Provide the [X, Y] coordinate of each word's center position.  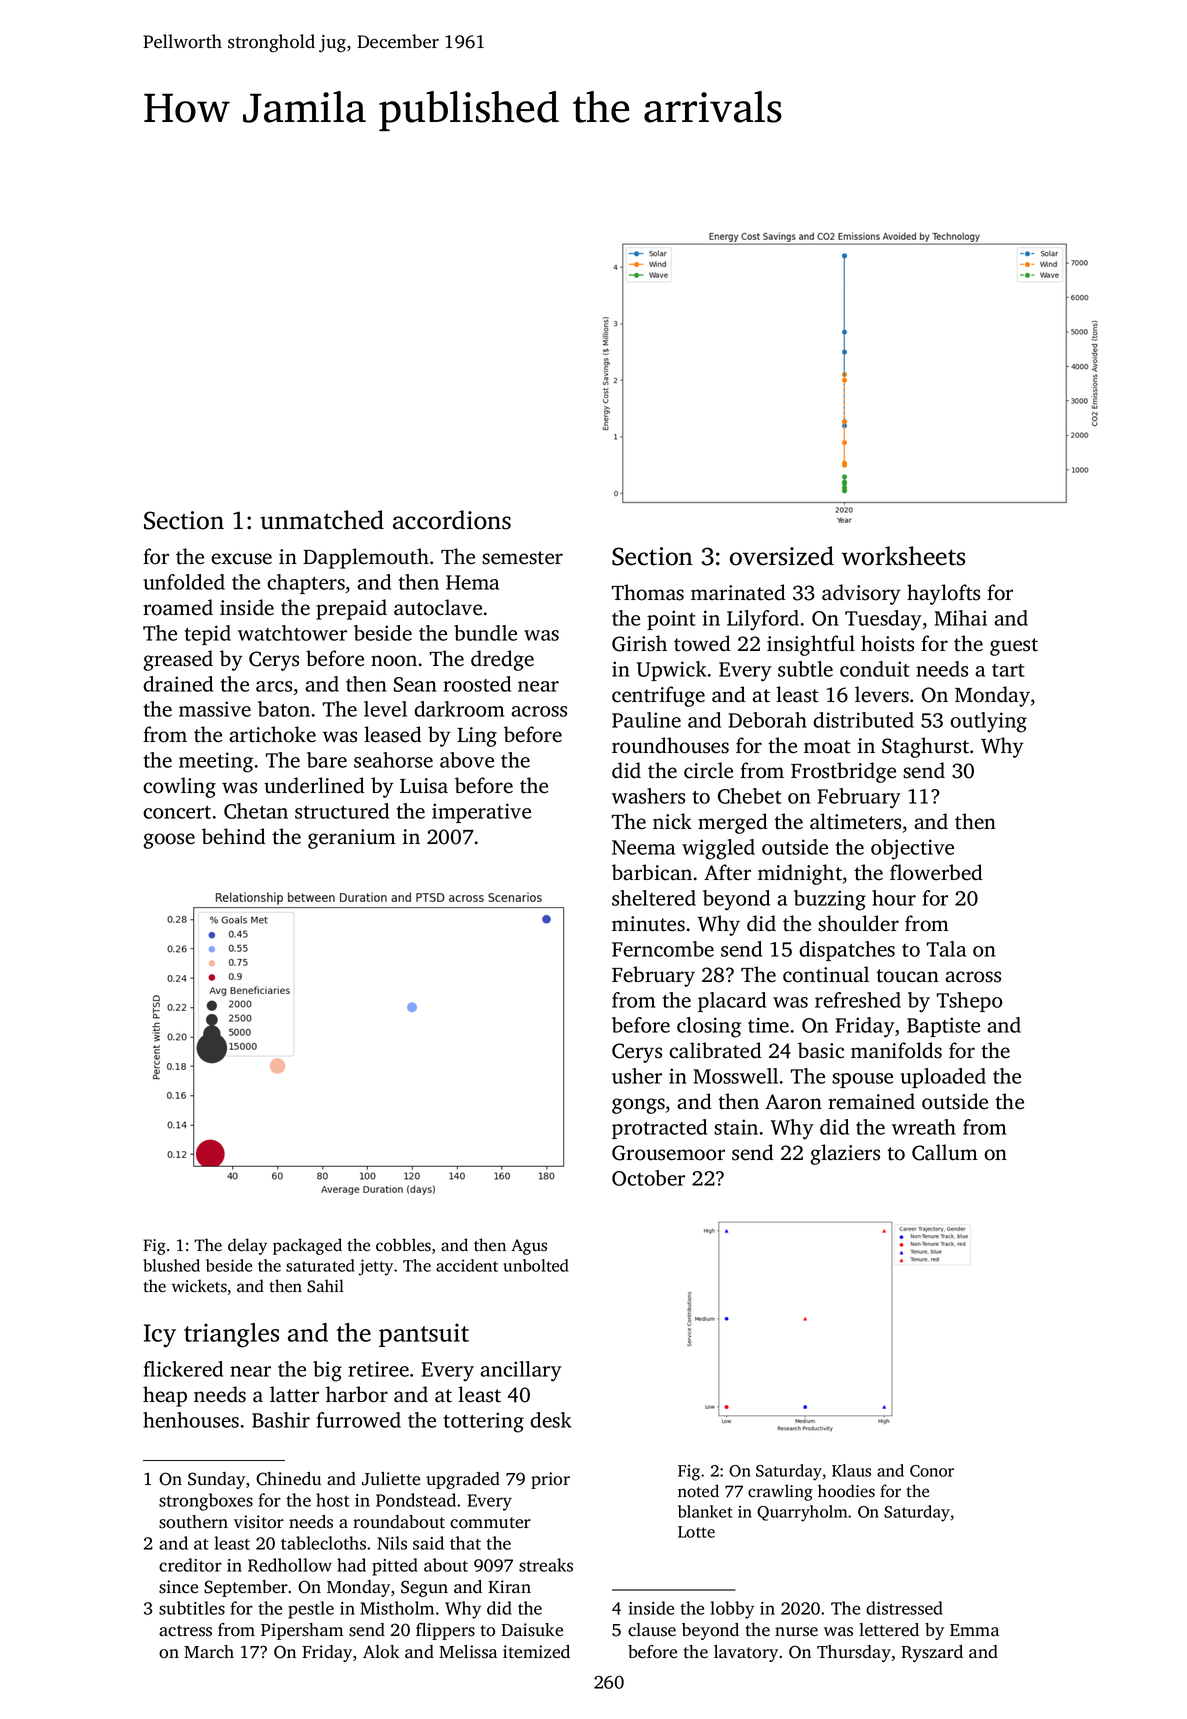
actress [185, 1631]
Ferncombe [663, 949]
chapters [306, 584]
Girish [639, 643]
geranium [352, 839]
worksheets [903, 556]
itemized [536, 1651]
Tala [946, 949]
